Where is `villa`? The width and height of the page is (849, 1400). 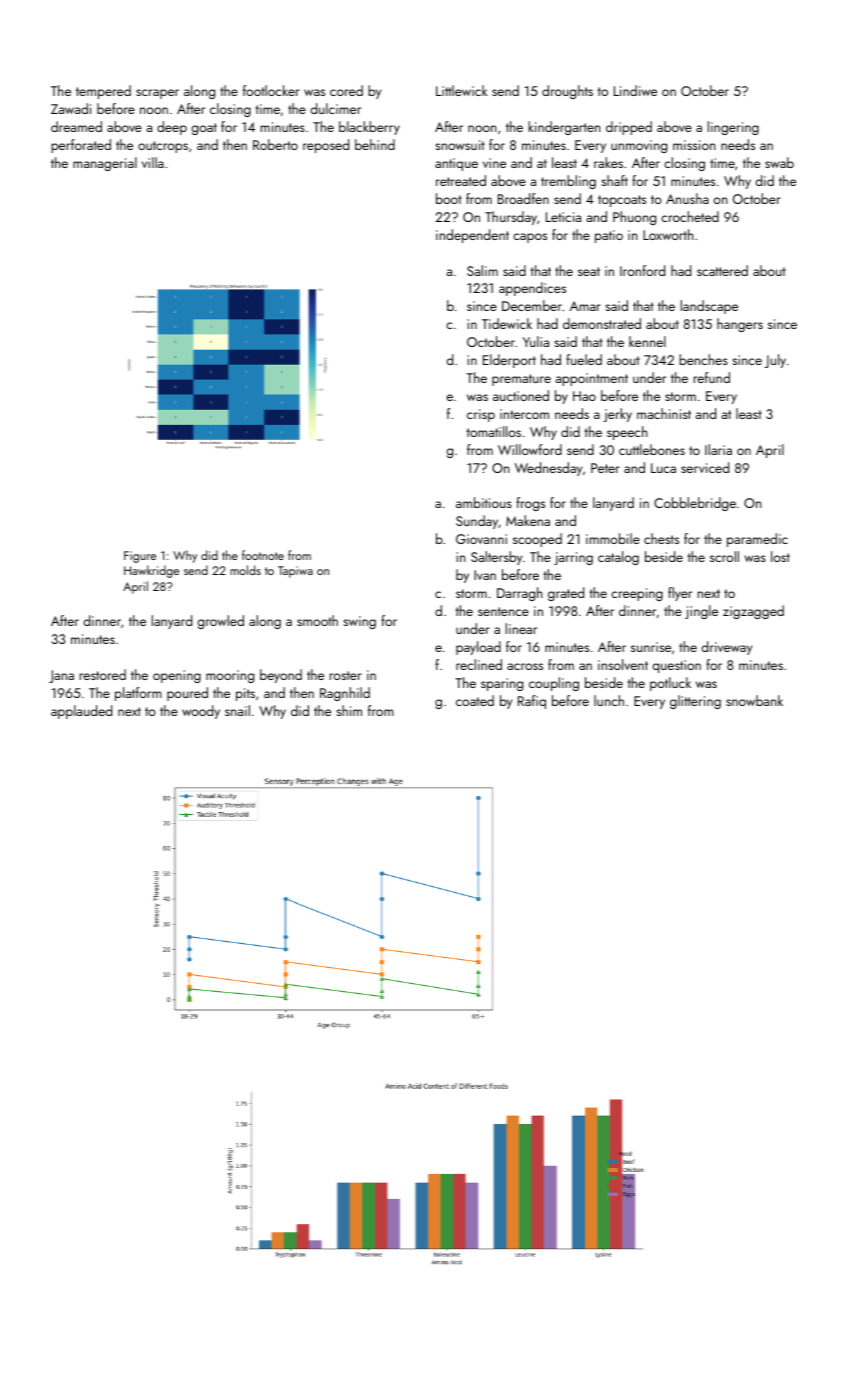 villa is located at coordinates (153, 162).
